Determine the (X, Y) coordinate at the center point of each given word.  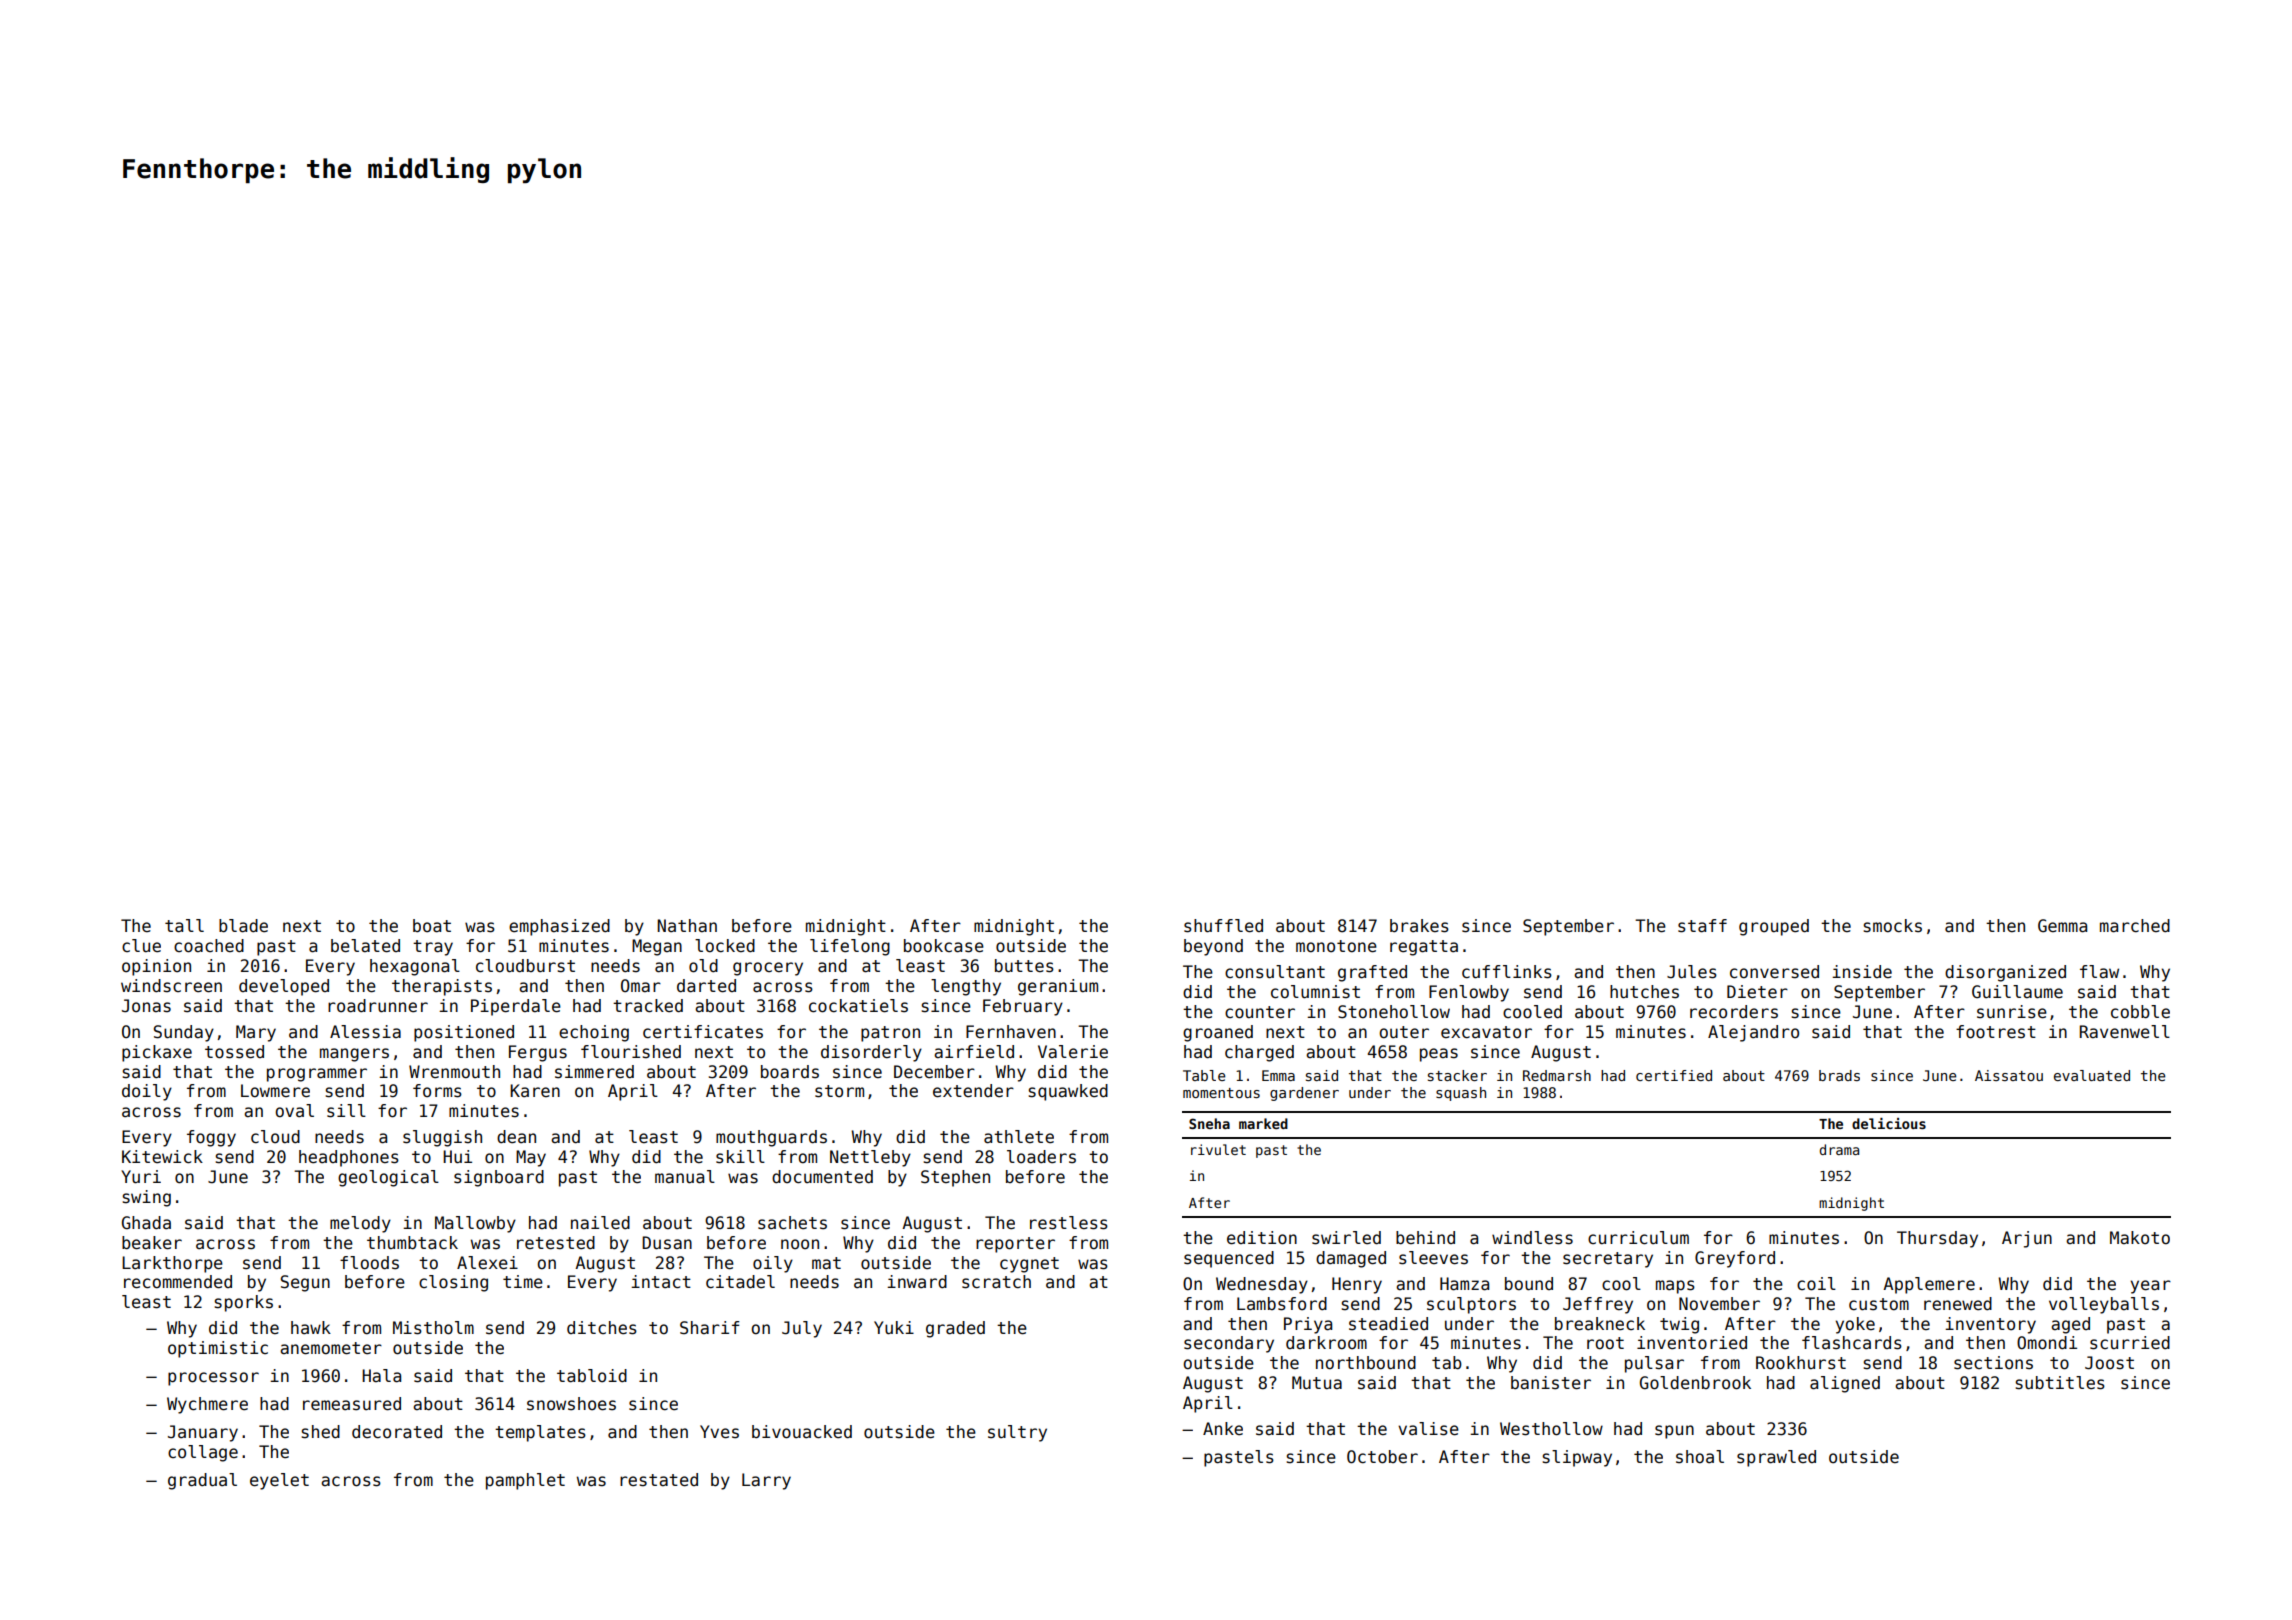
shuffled (1223, 926)
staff (1702, 926)
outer (1404, 1032)
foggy (211, 1138)
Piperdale (516, 1007)
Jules (1692, 972)
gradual (202, 1481)
